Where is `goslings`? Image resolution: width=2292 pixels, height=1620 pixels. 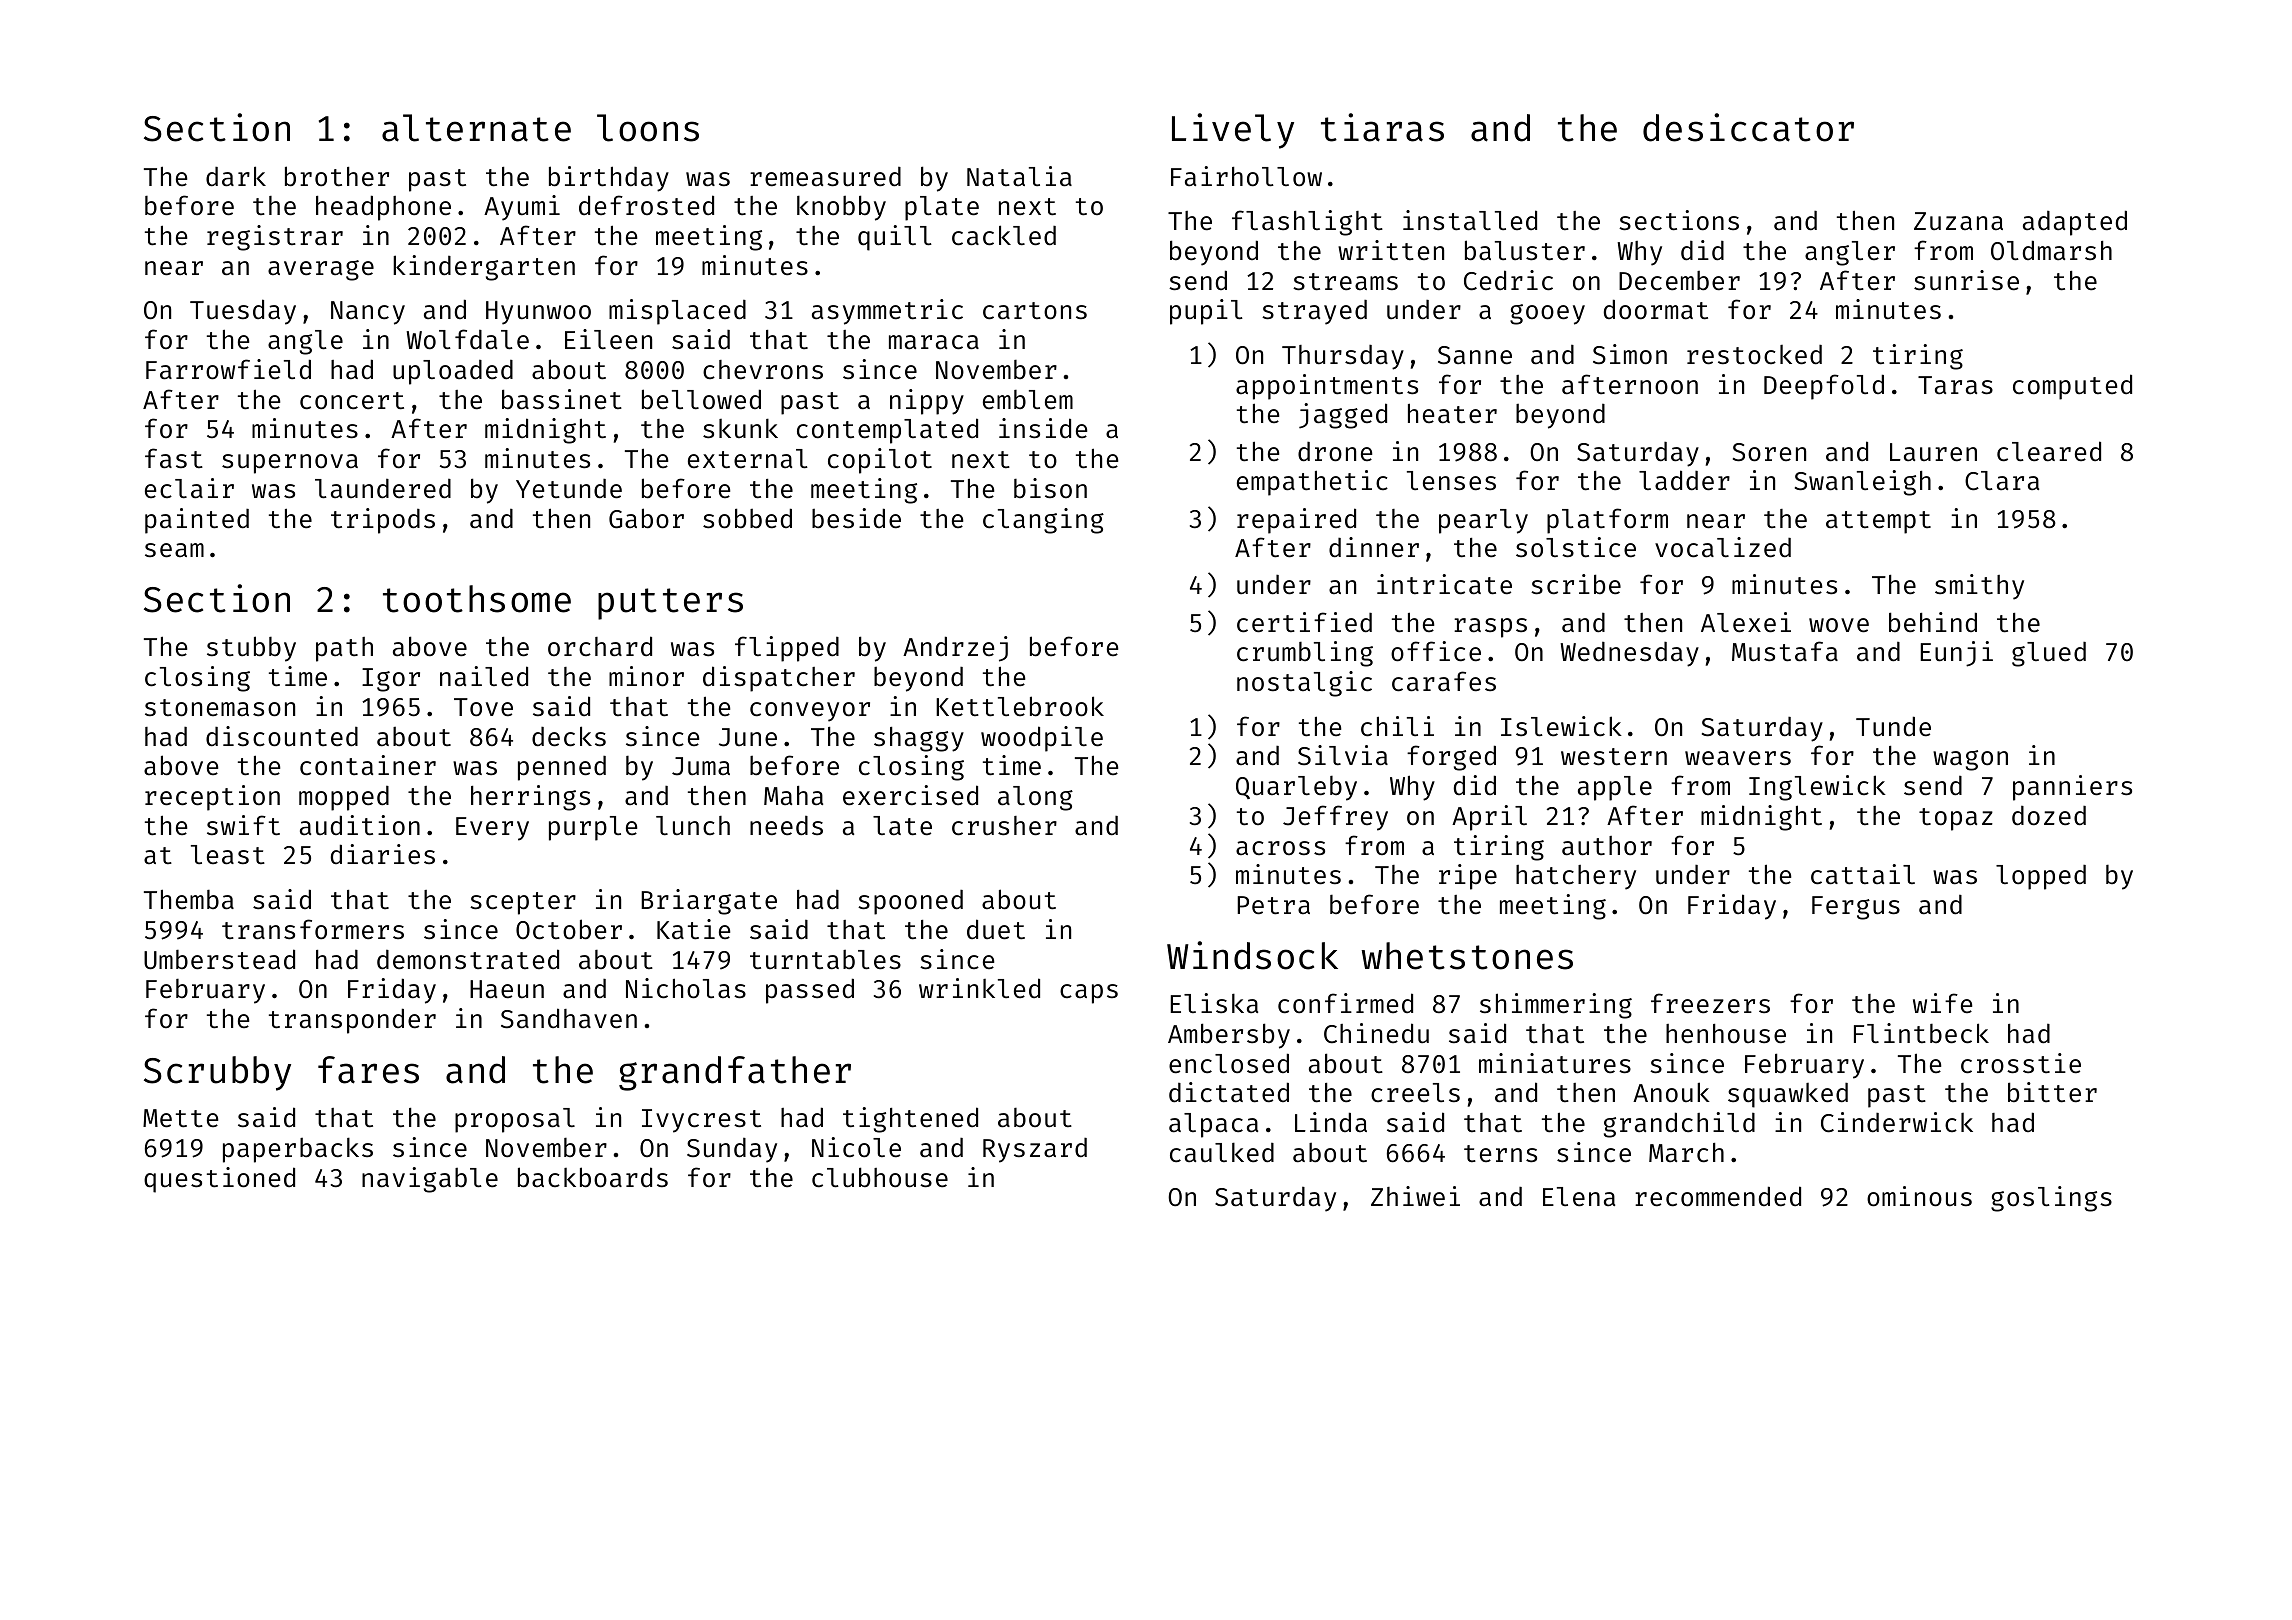
goslings is located at coordinates (2051, 1199).
